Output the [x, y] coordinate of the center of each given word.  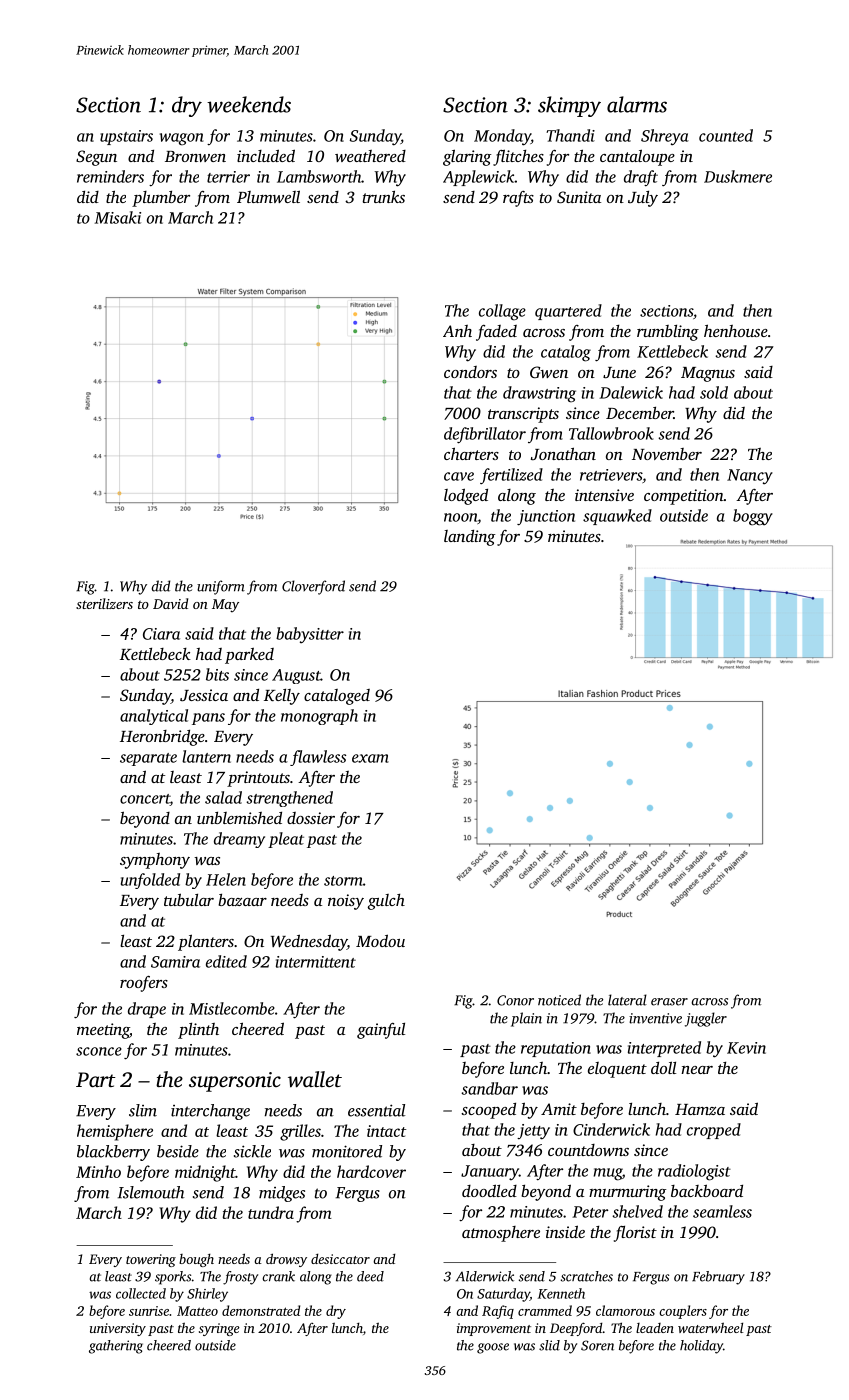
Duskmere [738, 176]
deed [370, 1276]
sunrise [149, 1311]
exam [370, 758]
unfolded [150, 881]
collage [502, 312]
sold [714, 392]
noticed [559, 1000]
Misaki [118, 217]
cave [459, 476]
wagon [181, 139]
